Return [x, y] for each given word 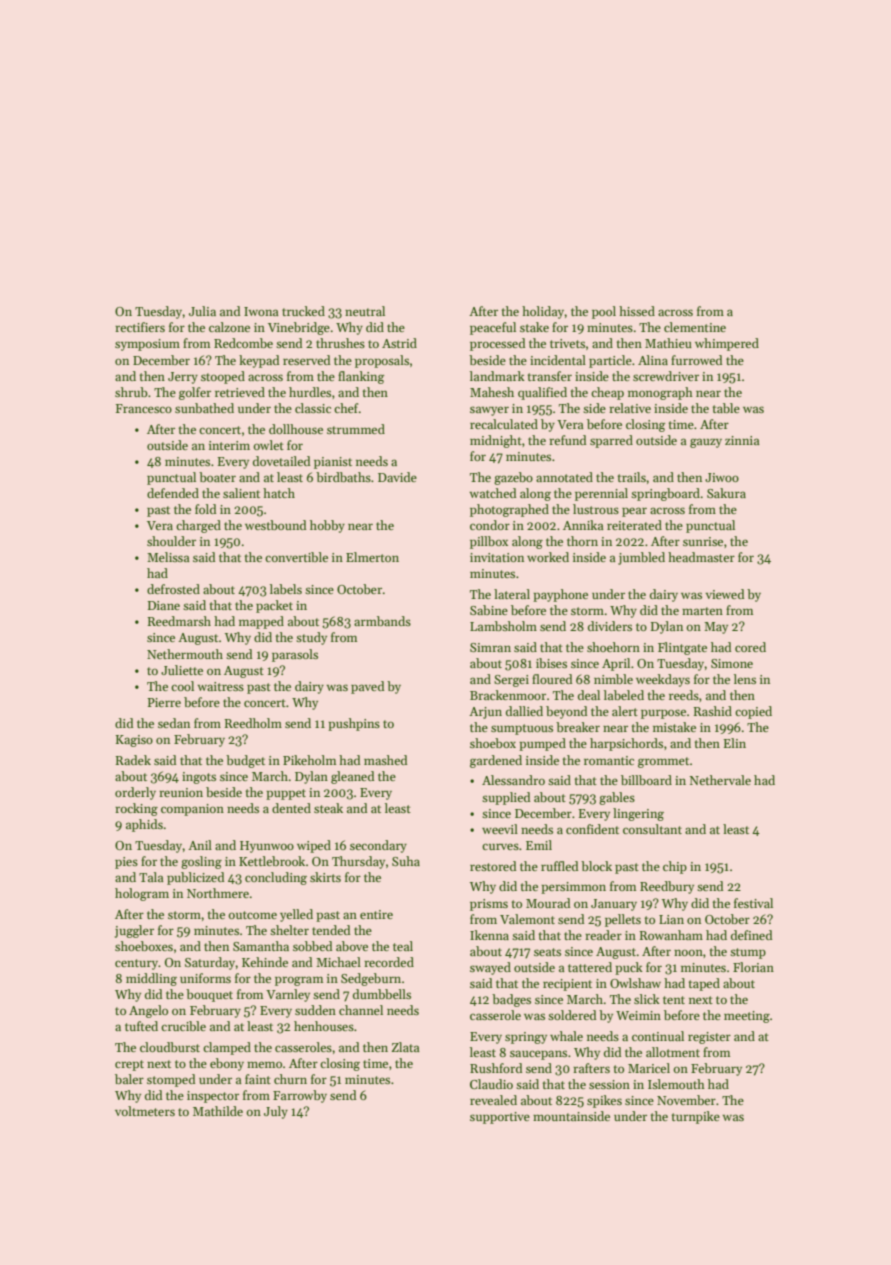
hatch [279, 493]
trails [632, 477]
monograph [660, 393]
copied [753, 712]
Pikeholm [309, 760]
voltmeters [145, 1111]
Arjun [485, 713]
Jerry [183, 378]
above [352, 946]
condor [490, 525]
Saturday [210, 963]
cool [182, 686]
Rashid [712, 711]
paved [367, 687]
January [614, 905]
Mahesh [492, 392]
